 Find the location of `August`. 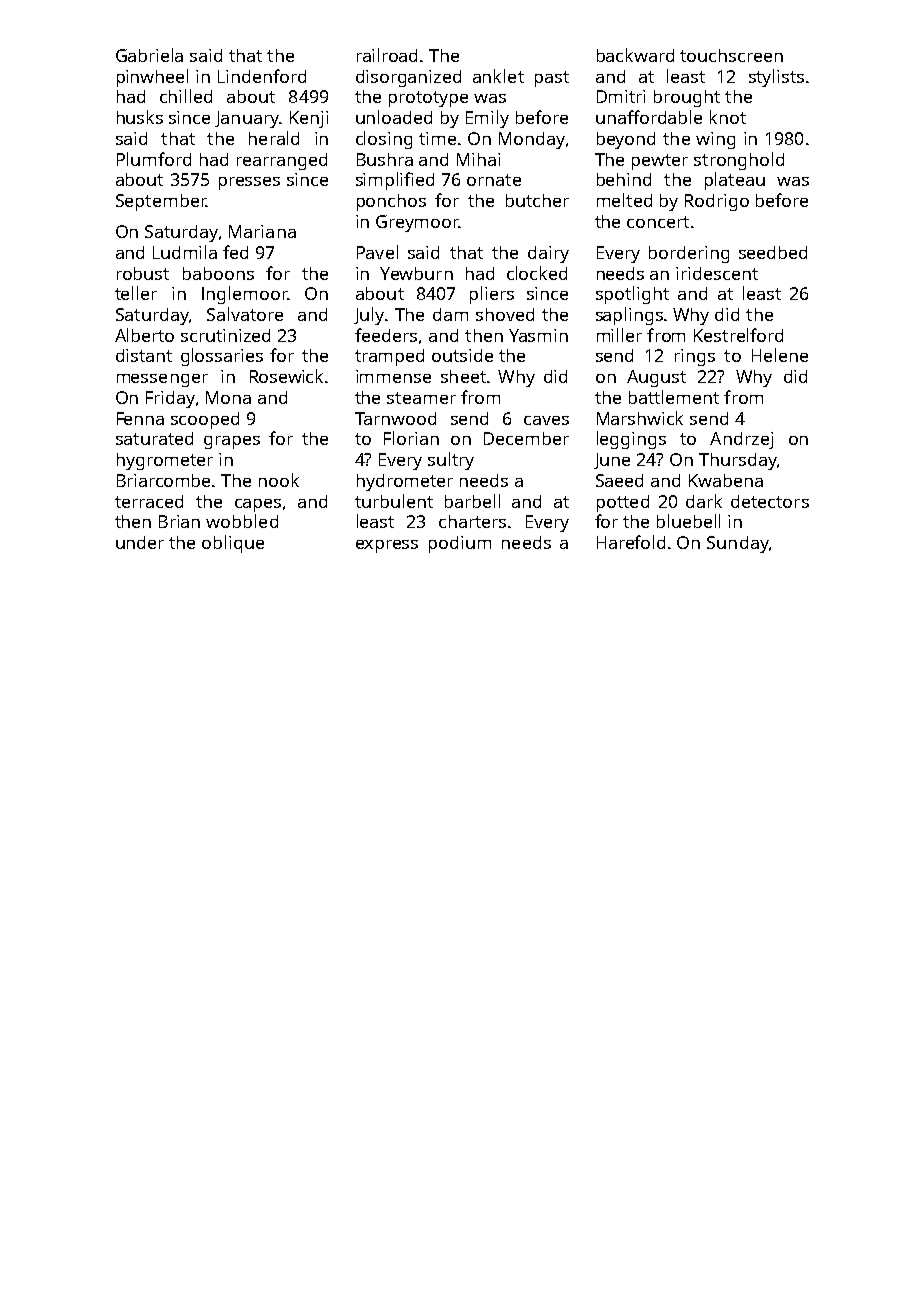

August is located at coordinates (656, 378).
